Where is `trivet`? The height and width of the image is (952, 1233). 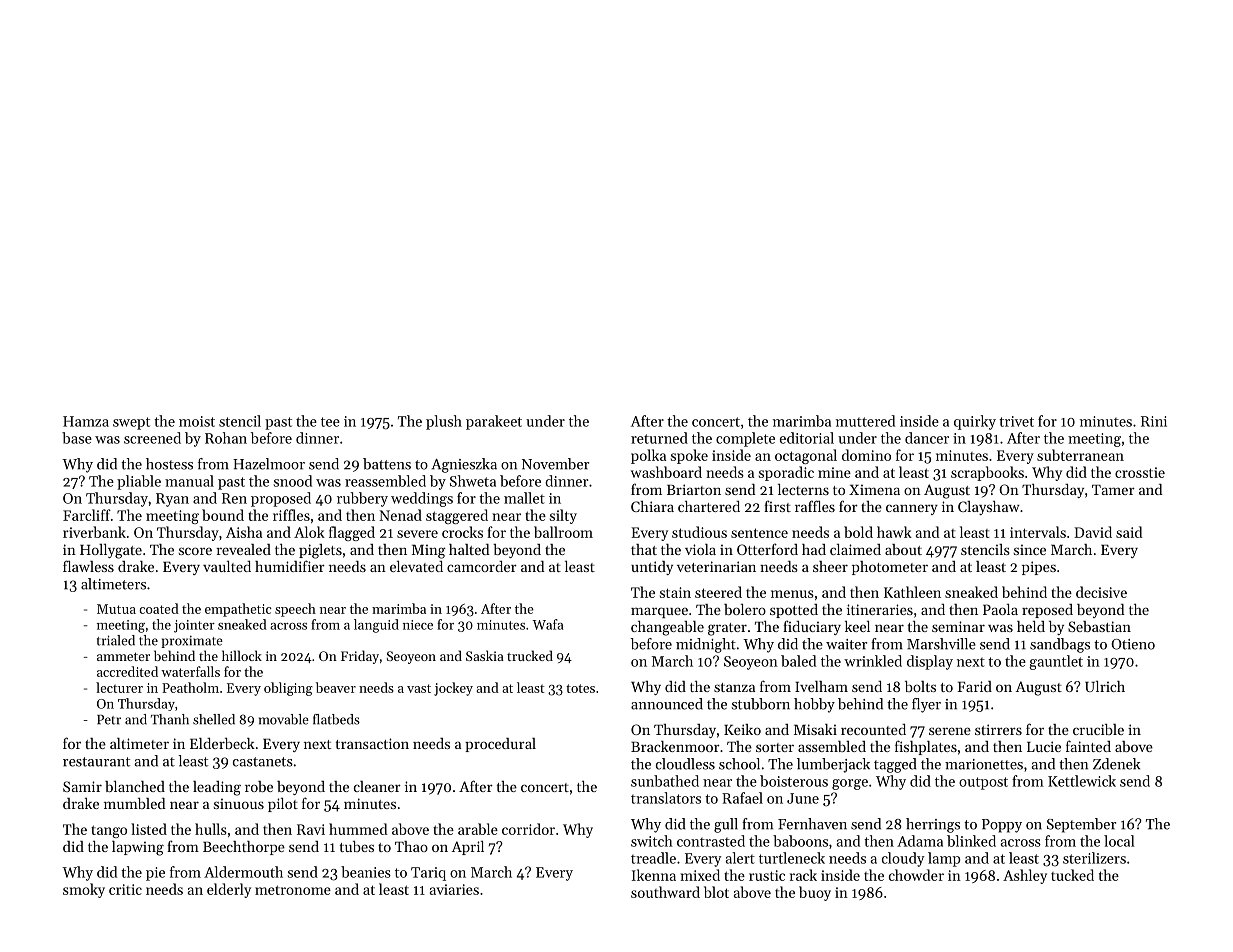
trivet is located at coordinates (1016, 421).
